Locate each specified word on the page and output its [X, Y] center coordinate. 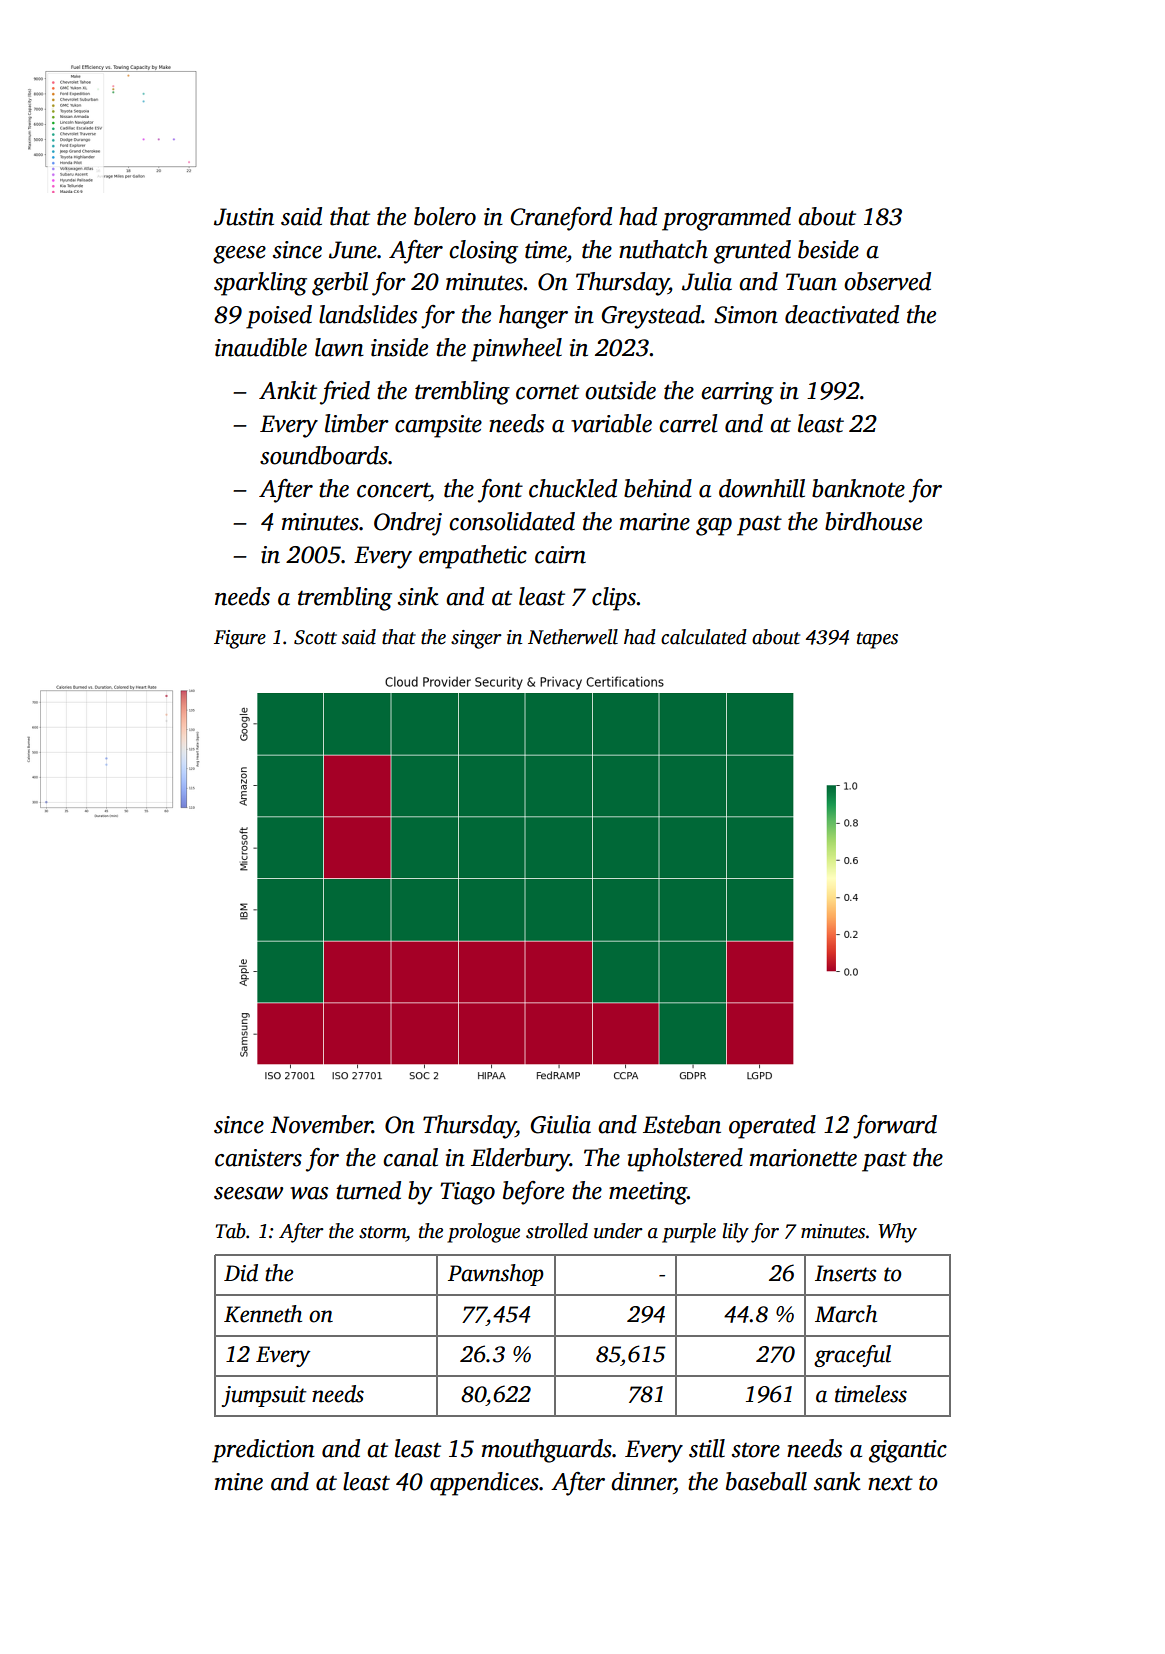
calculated [704, 637]
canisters [258, 1158]
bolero [445, 216]
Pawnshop [496, 1275]
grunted [752, 252]
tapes [877, 640]
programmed [726, 219]
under [618, 1231]
